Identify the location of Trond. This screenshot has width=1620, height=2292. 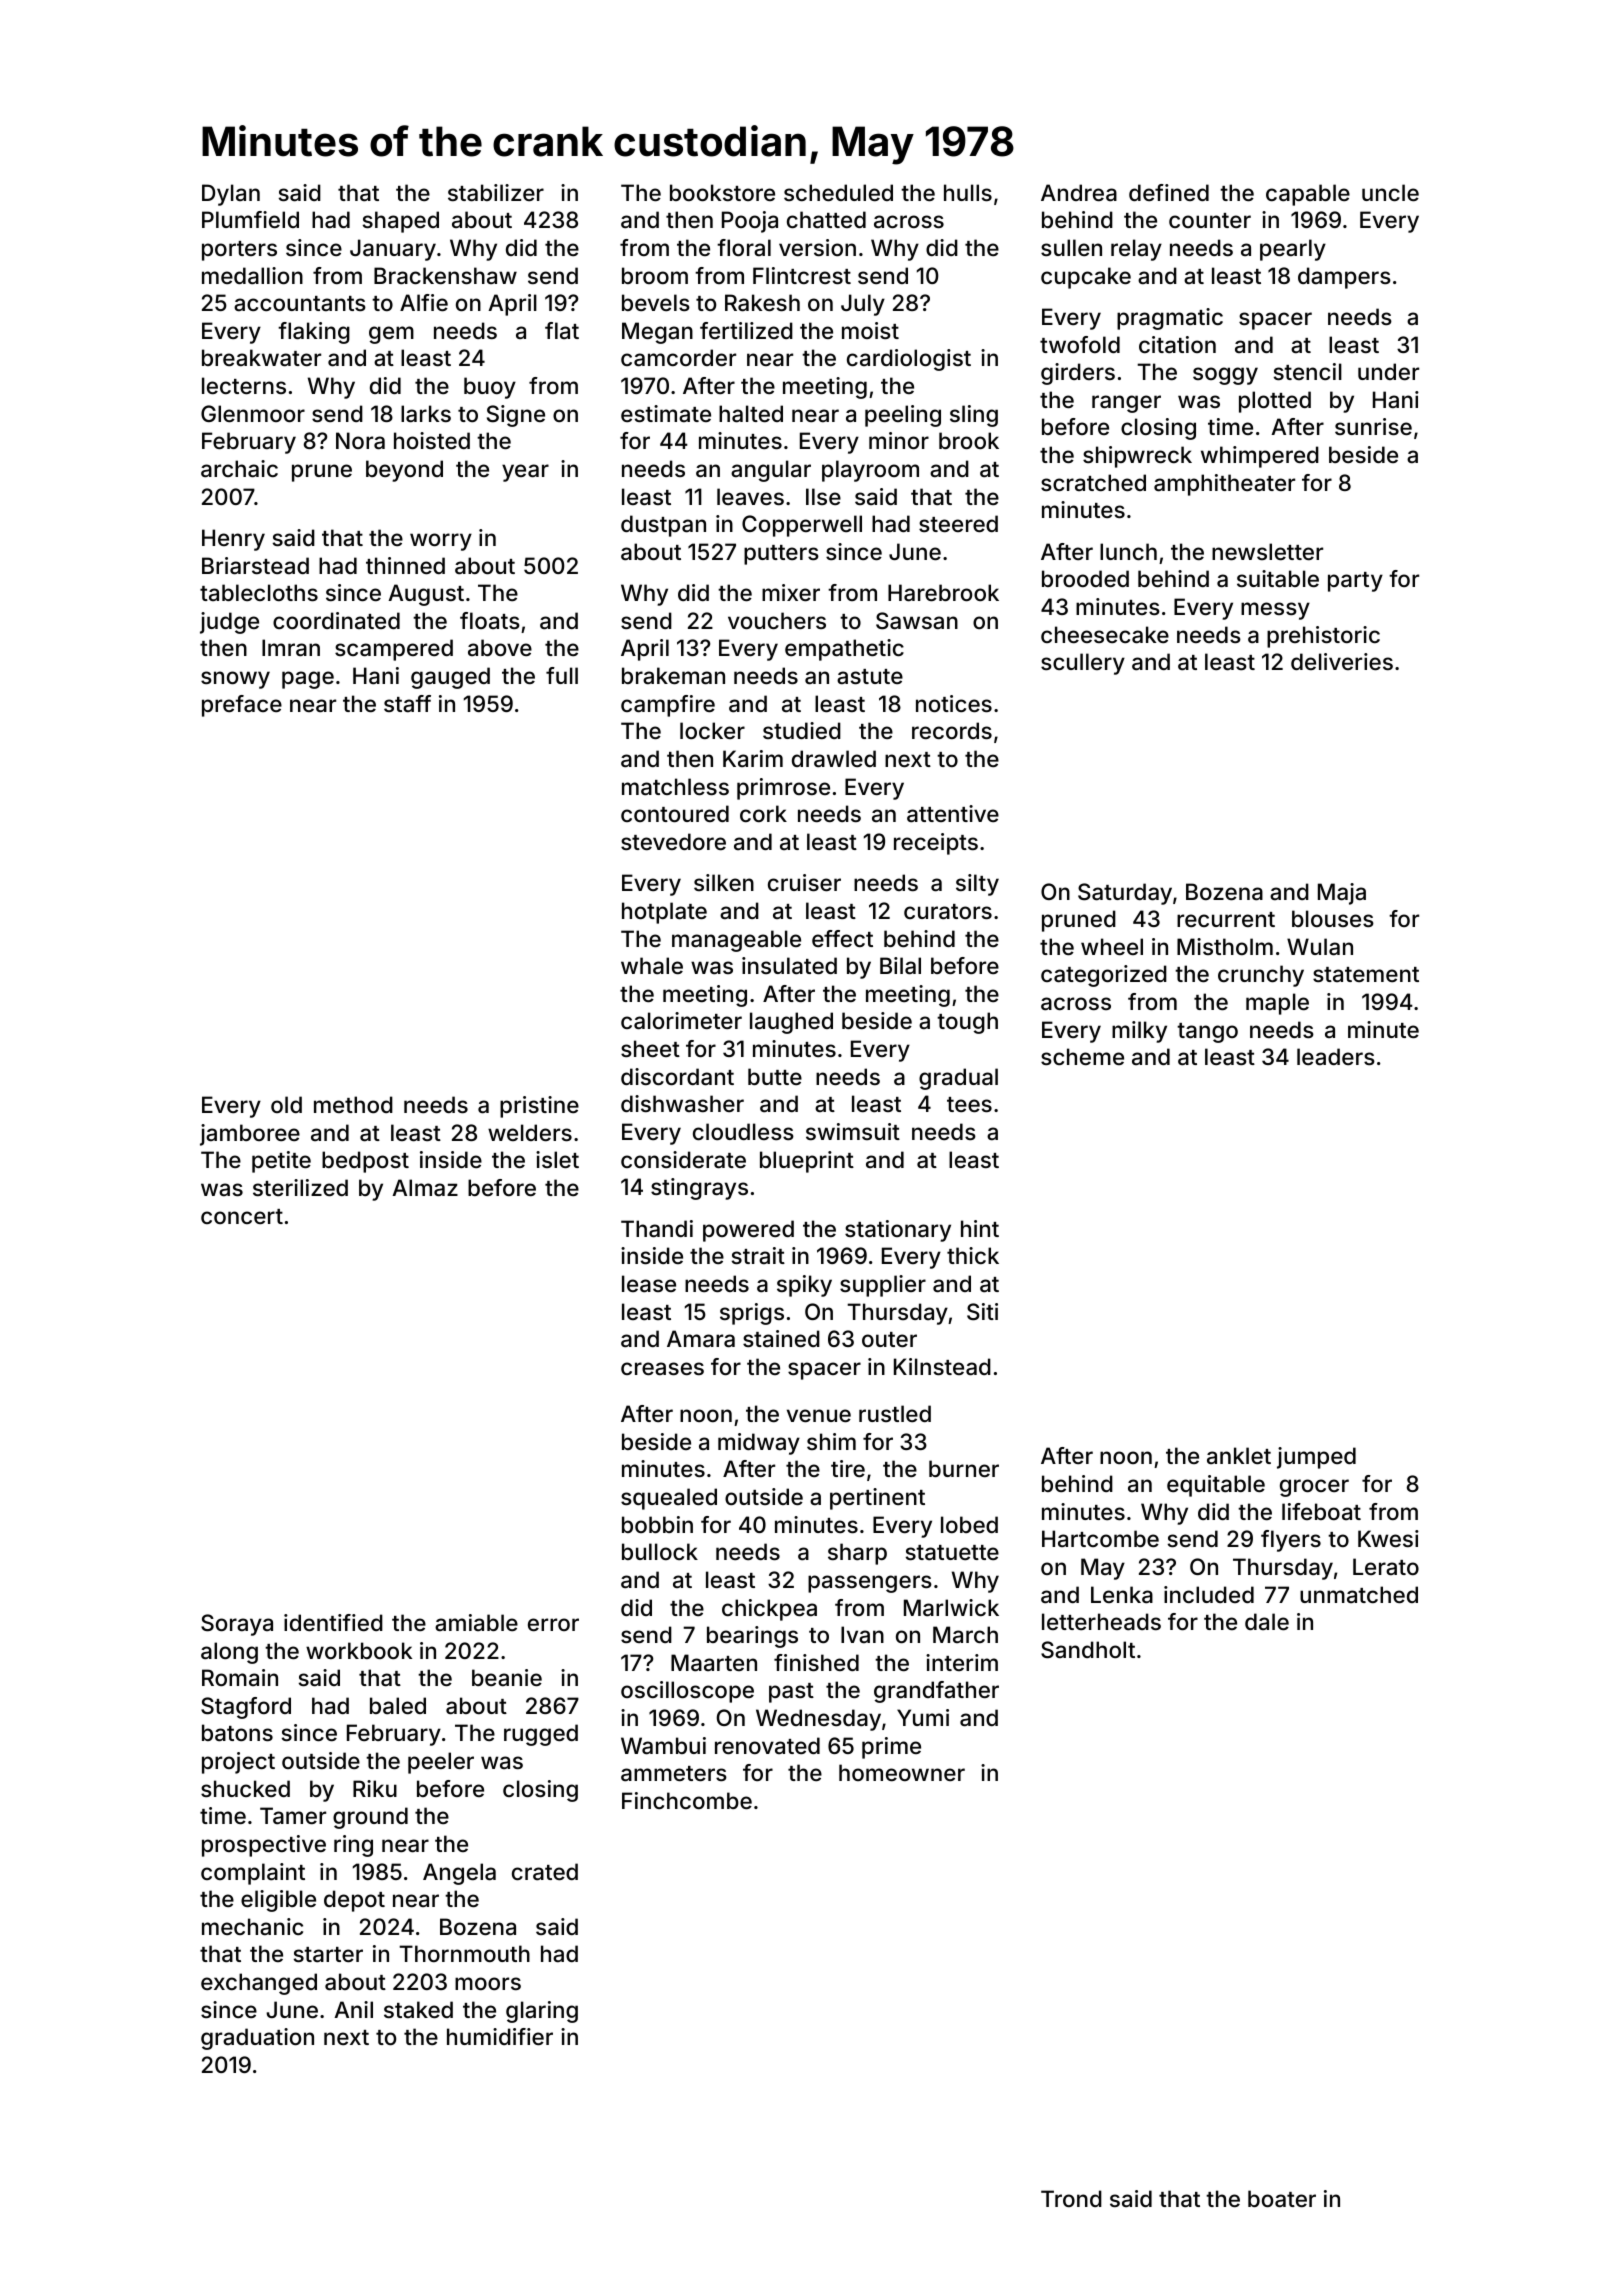
(1071, 2198).
